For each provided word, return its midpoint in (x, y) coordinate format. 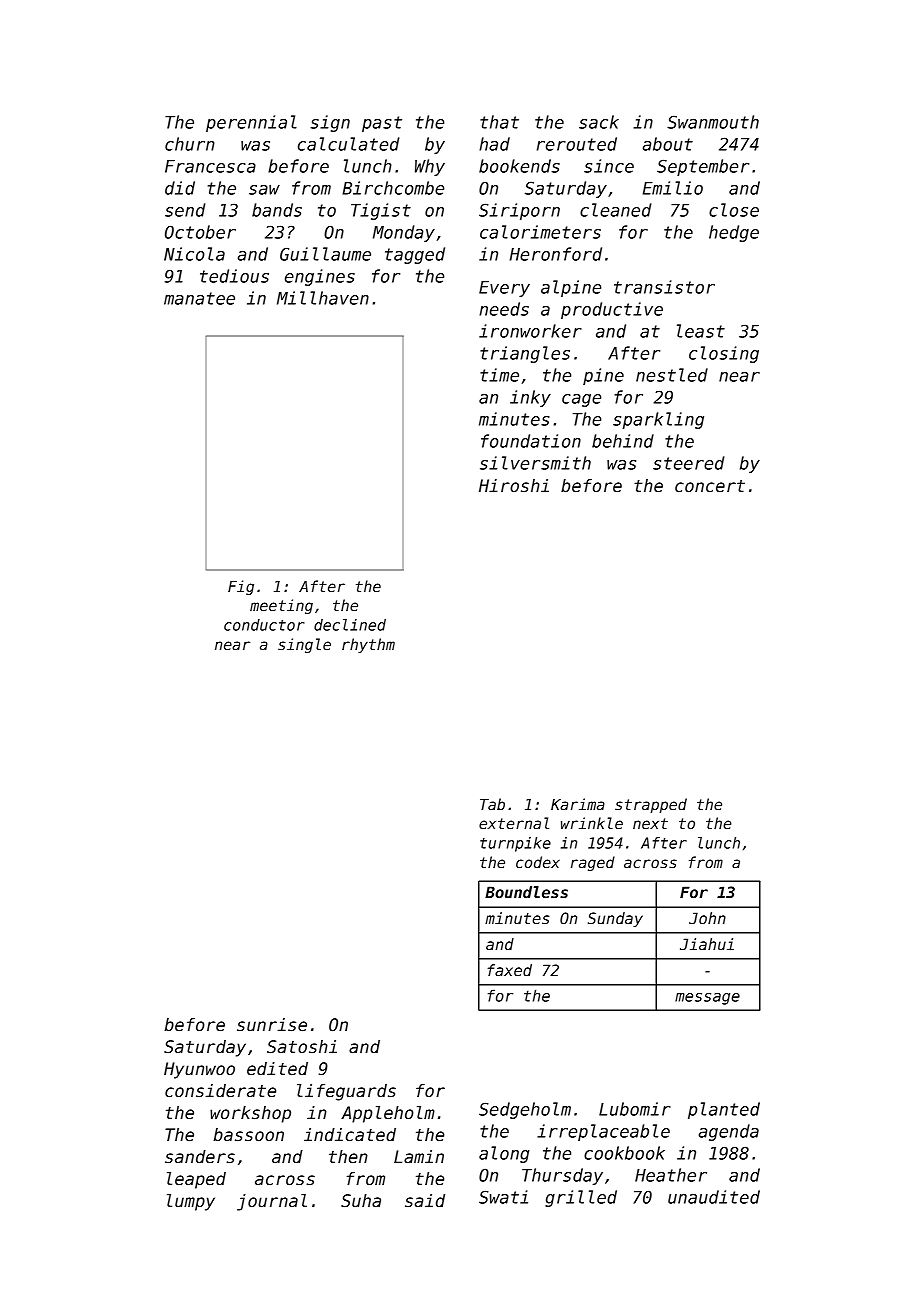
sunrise (272, 1025)
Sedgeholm (525, 1110)
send (185, 210)
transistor (664, 287)
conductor (264, 625)
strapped (651, 805)
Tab (492, 804)
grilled (581, 1198)
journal (272, 1202)
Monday (404, 233)
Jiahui (707, 944)
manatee (199, 298)
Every (504, 289)
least (701, 331)
